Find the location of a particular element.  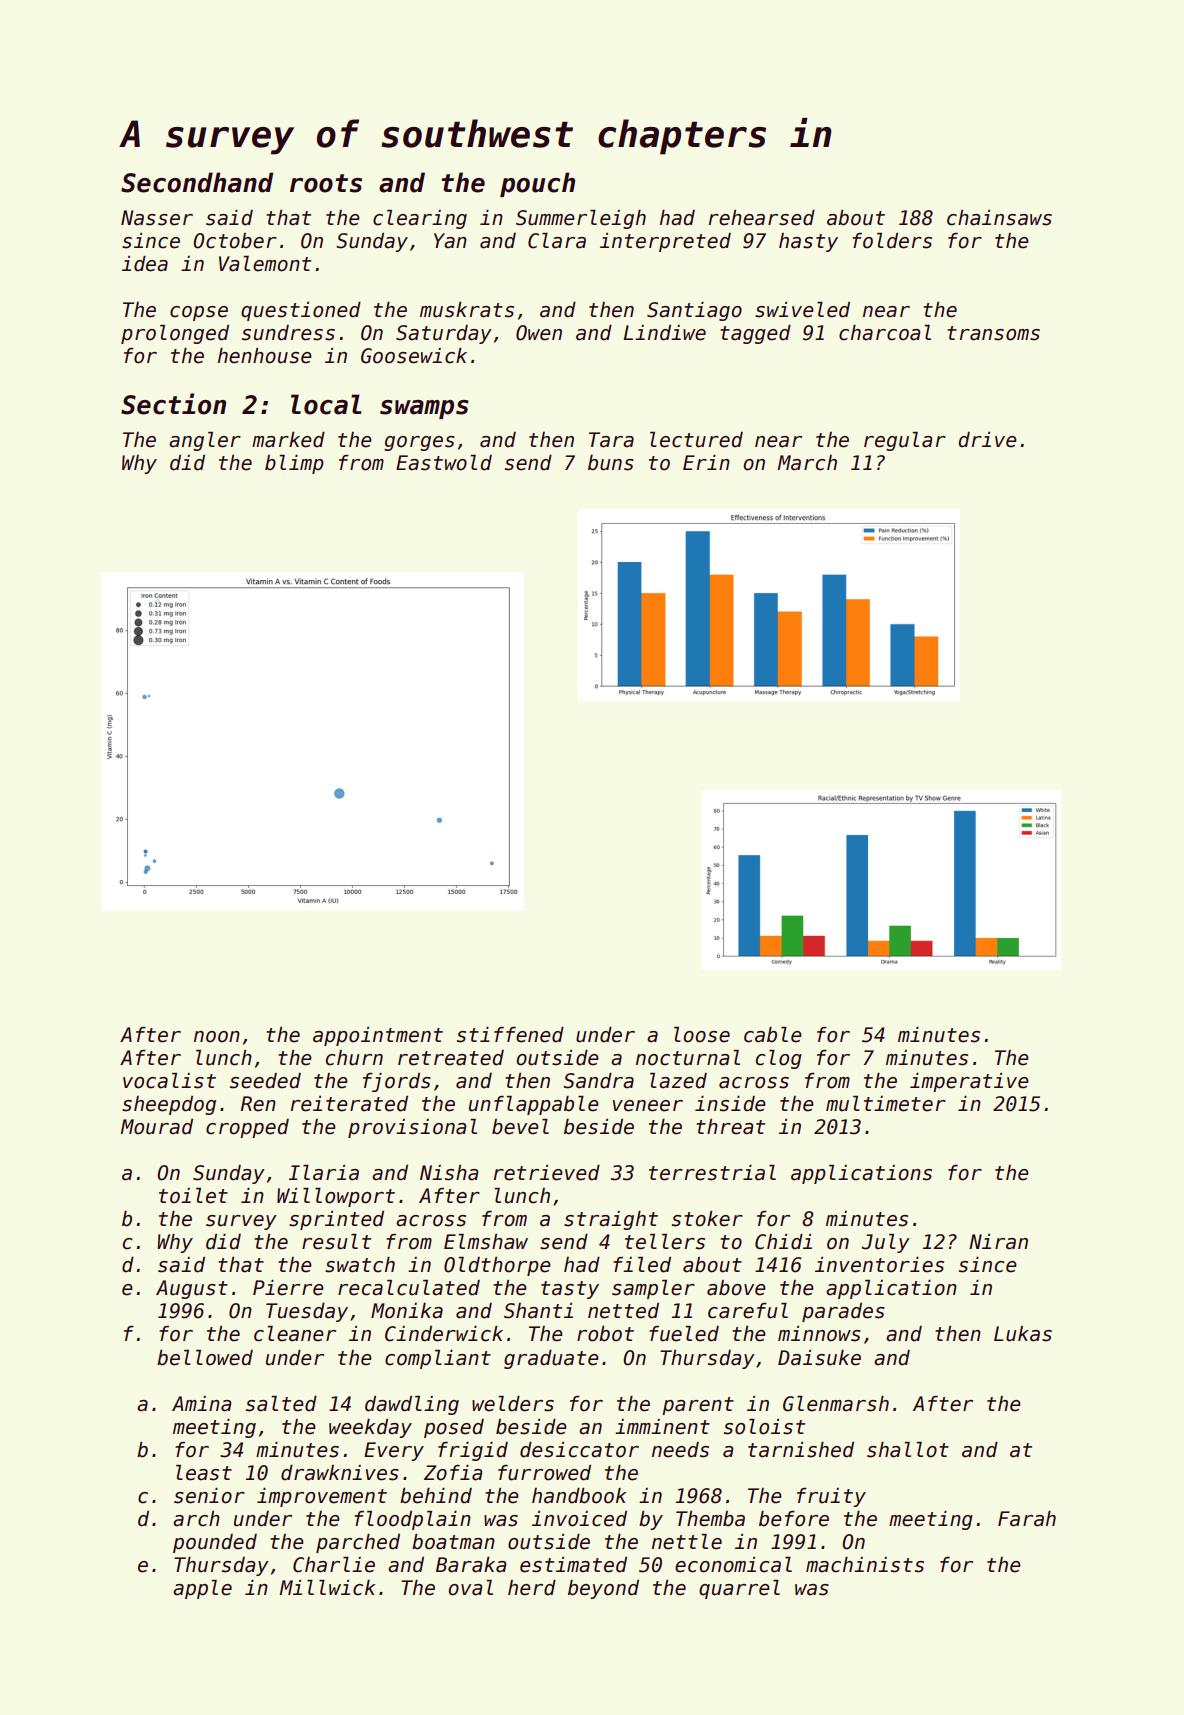

Mourad is located at coordinates (157, 1127).
